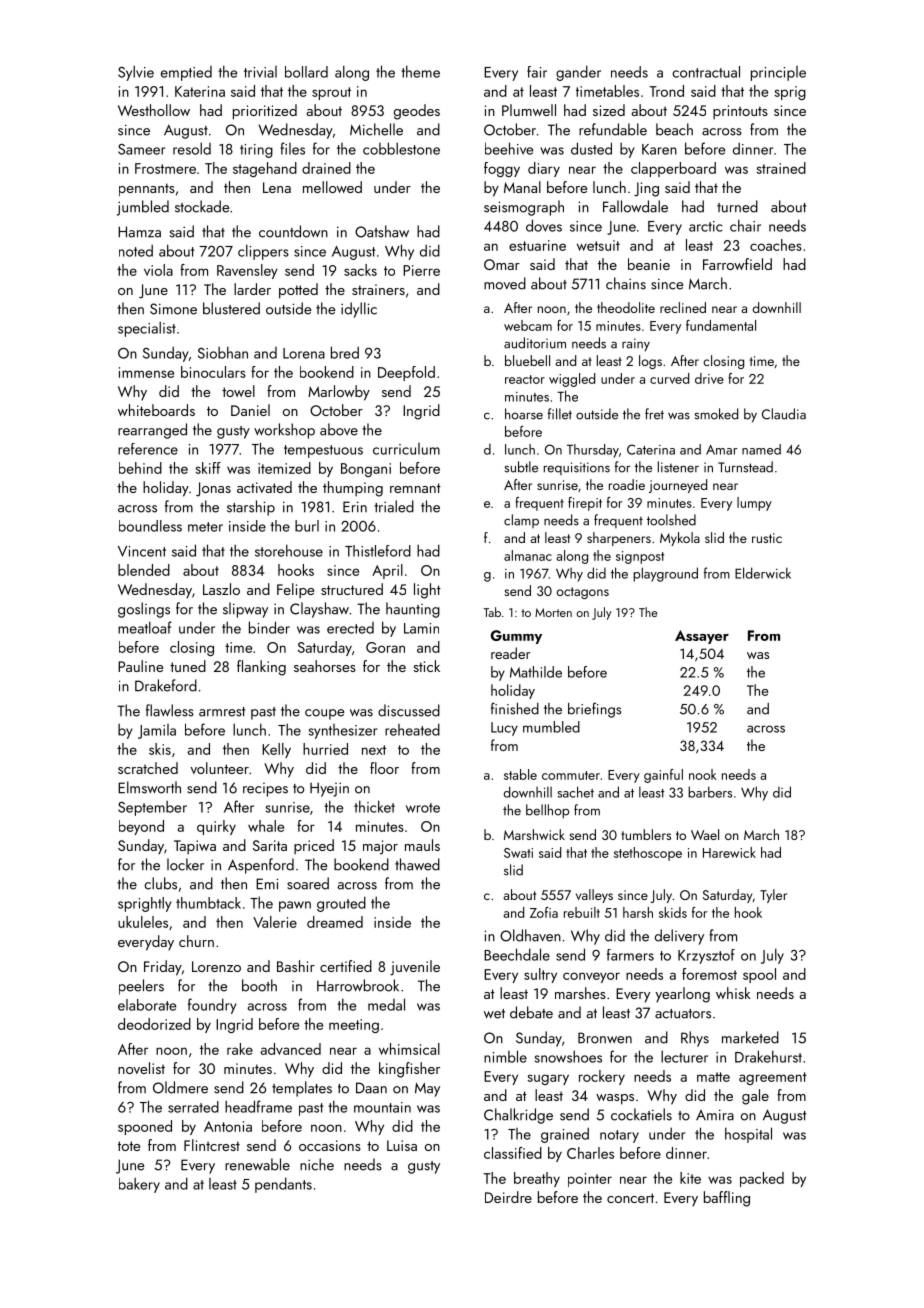 This screenshot has height=1308, width=924. What do you see at coordinates (145, 1127) in the screenshot?
I see `spooned` at bounding box center [145, 1127].
